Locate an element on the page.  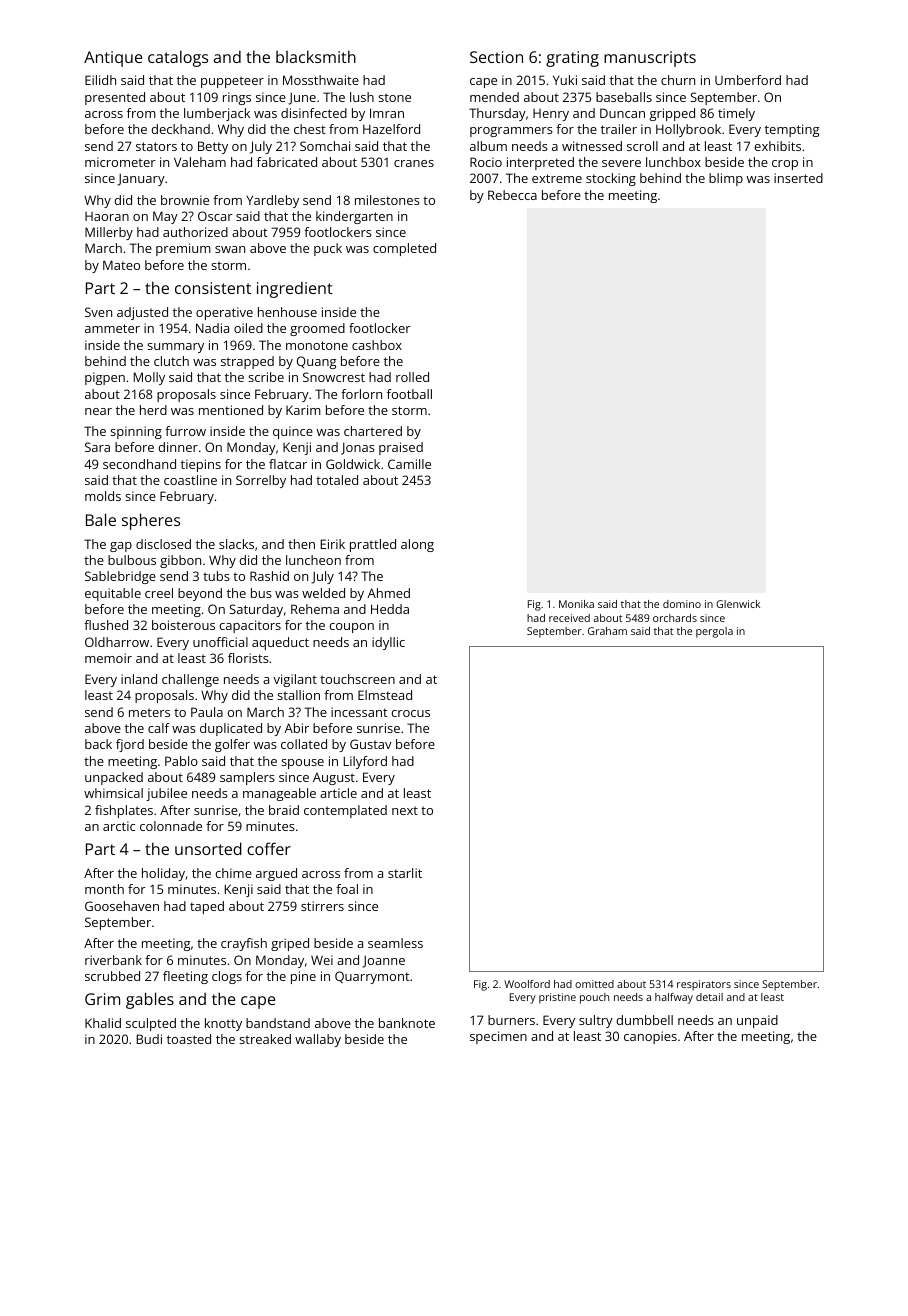
deckhand is located at coordinates (180, 129).
